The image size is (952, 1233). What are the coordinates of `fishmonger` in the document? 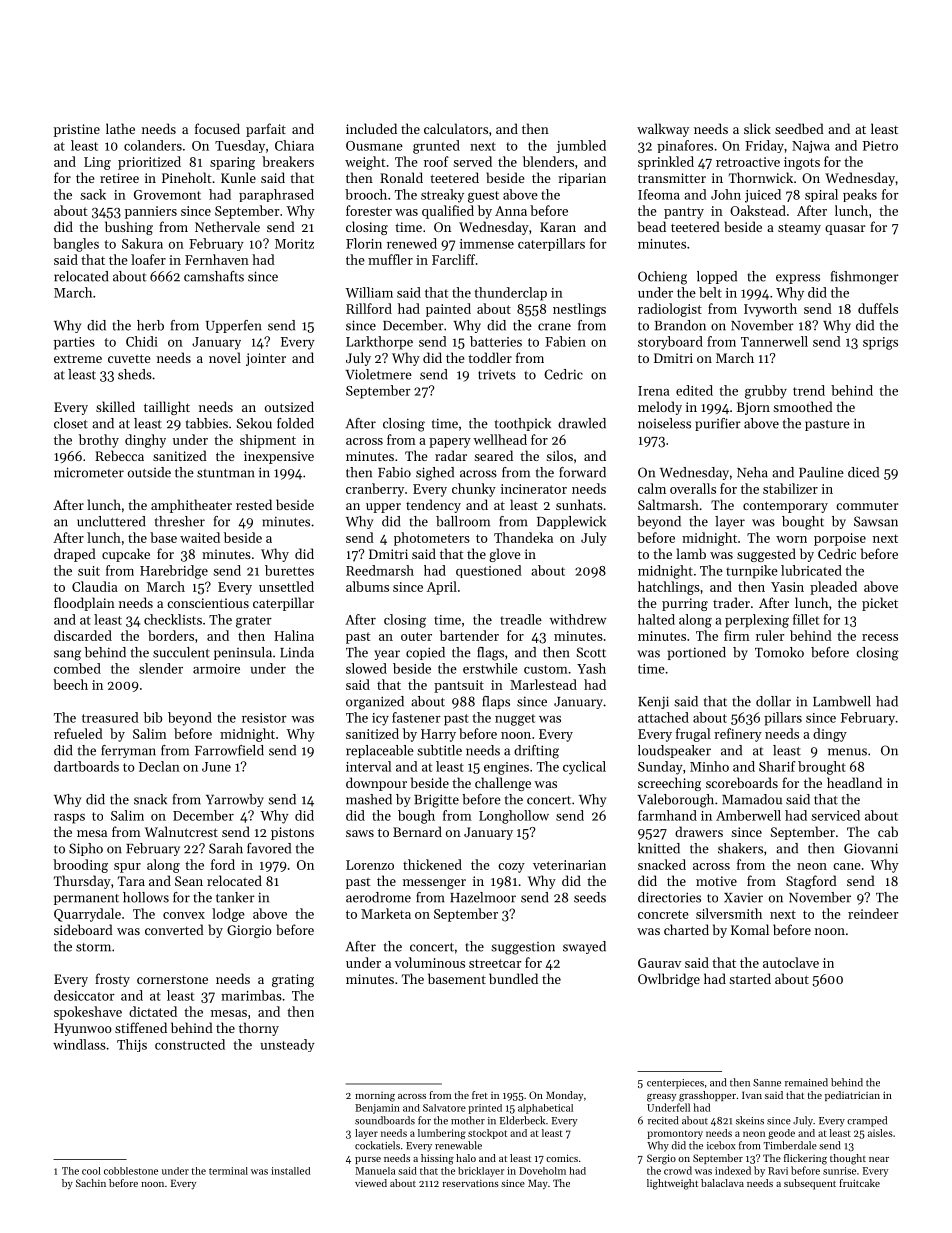 It's located at (865, 278).
